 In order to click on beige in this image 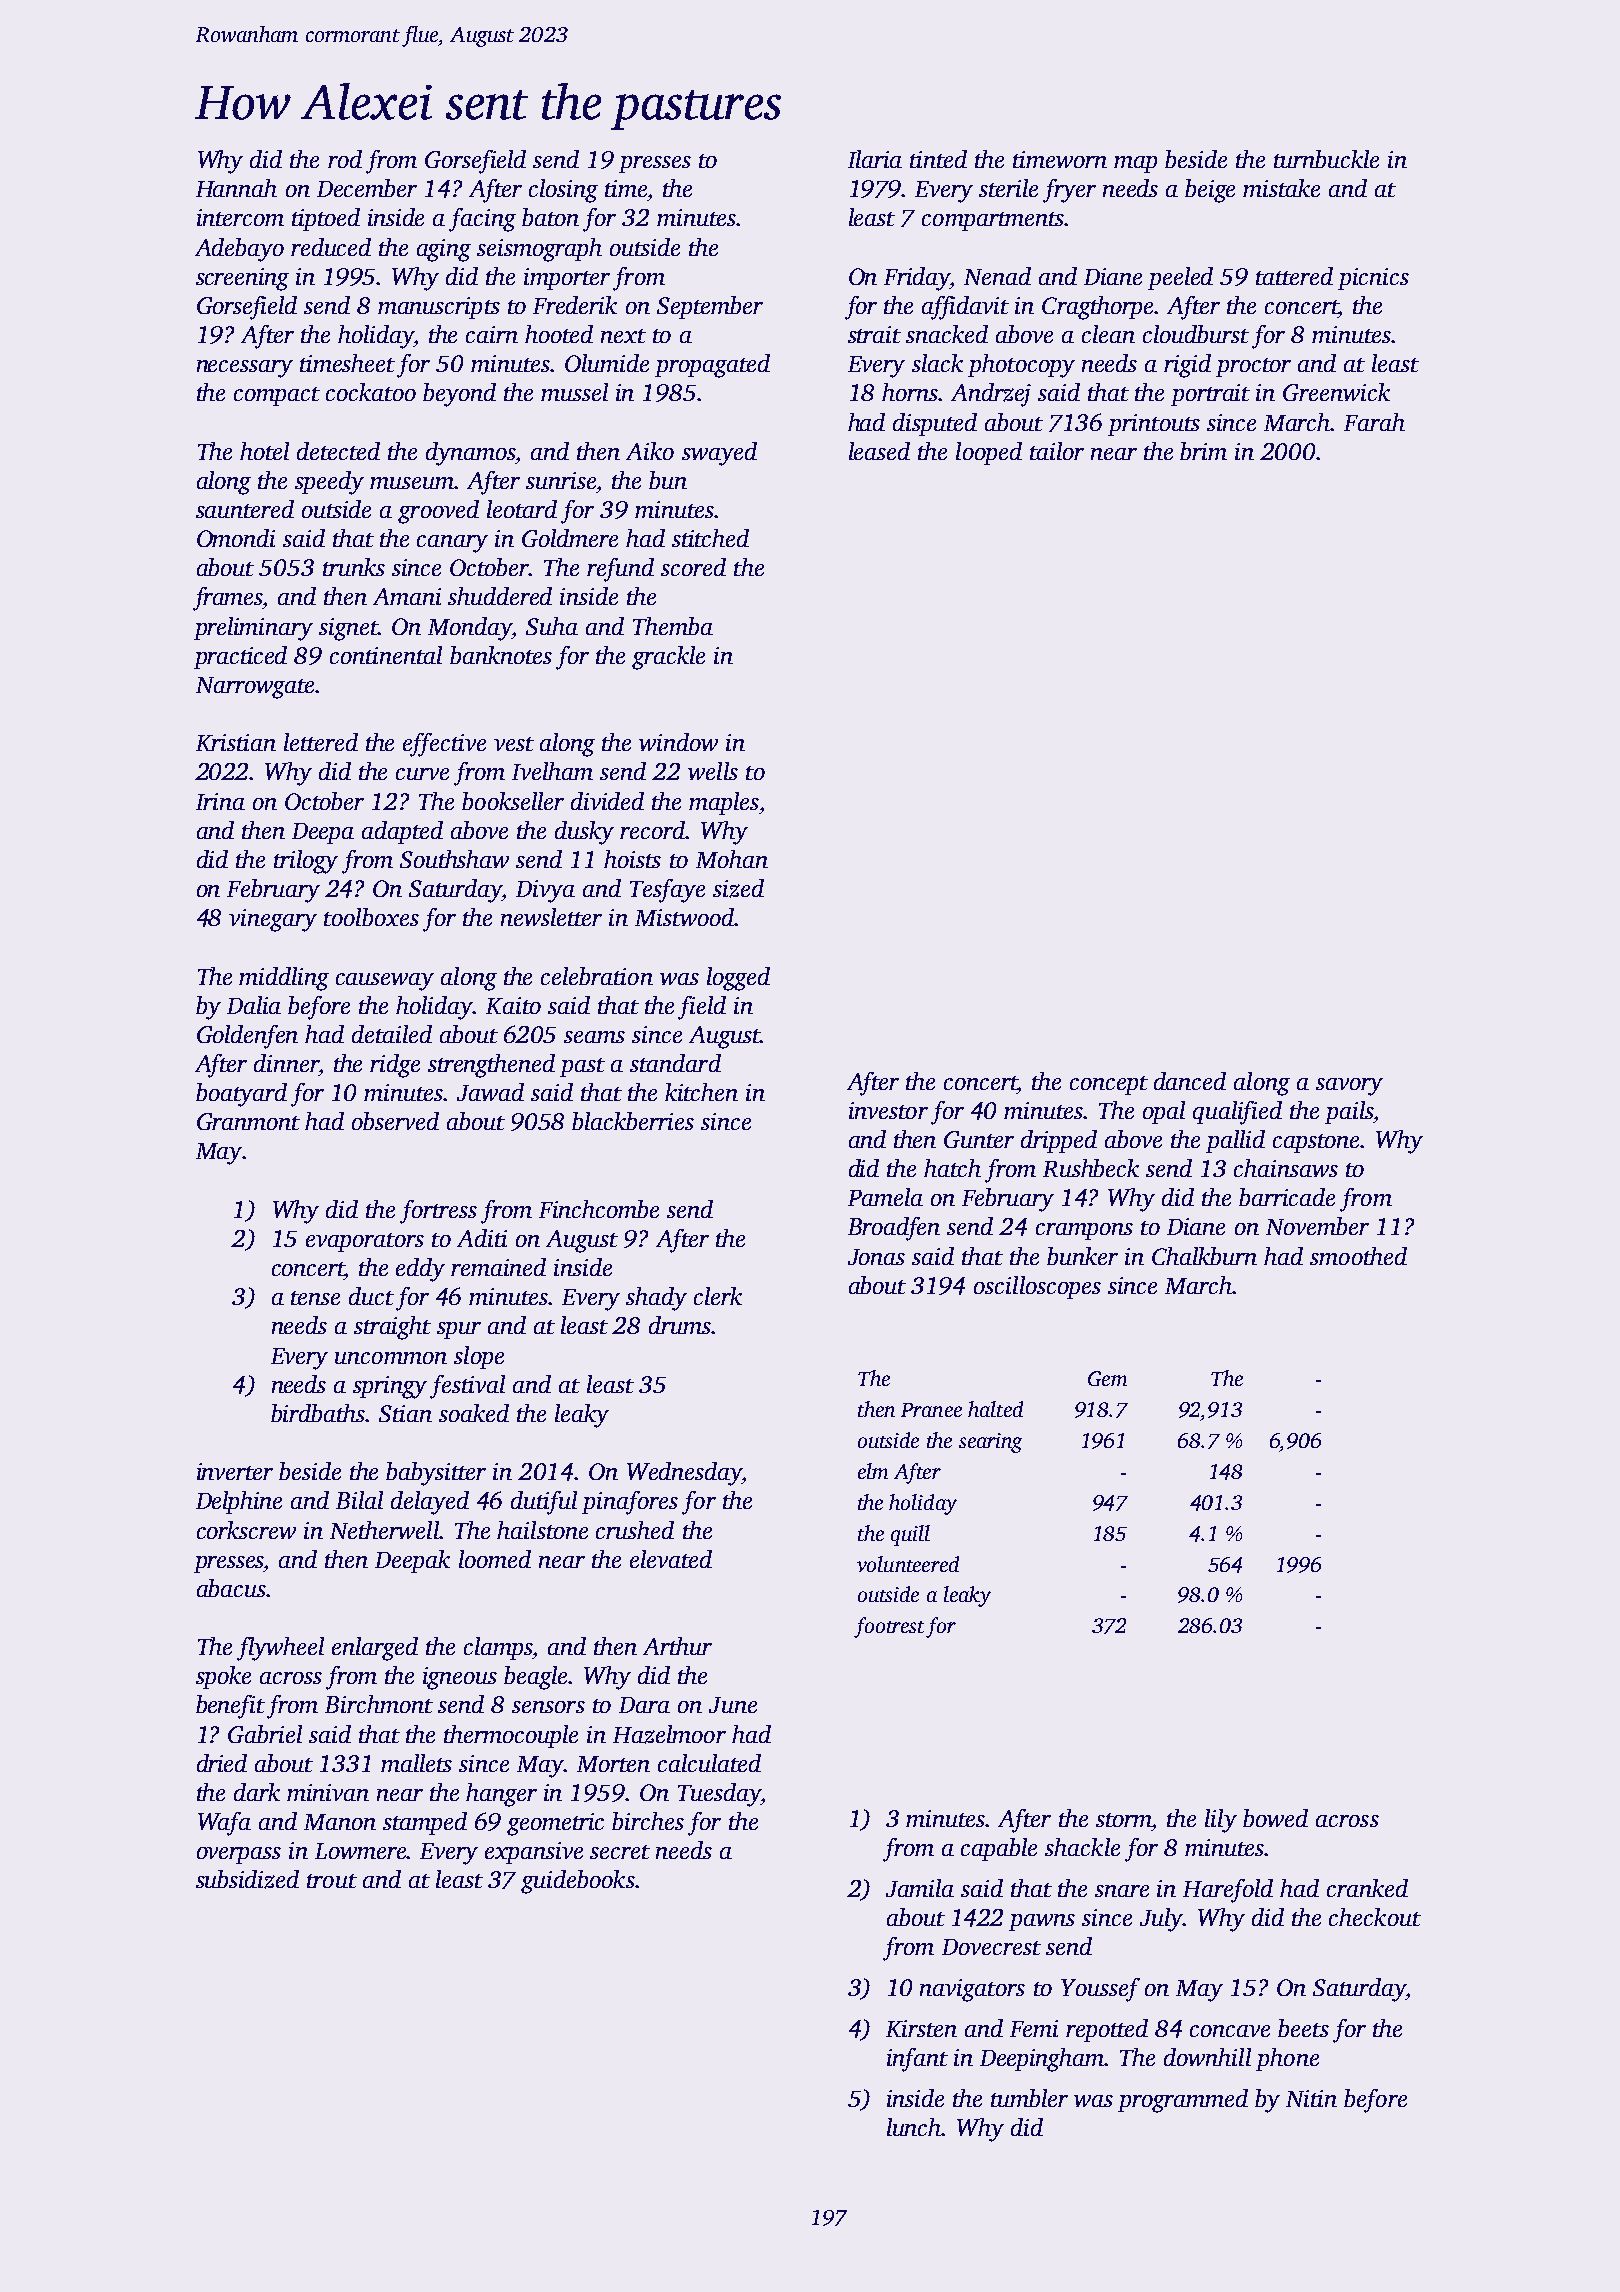, I will do `click(1210, 191)`.
